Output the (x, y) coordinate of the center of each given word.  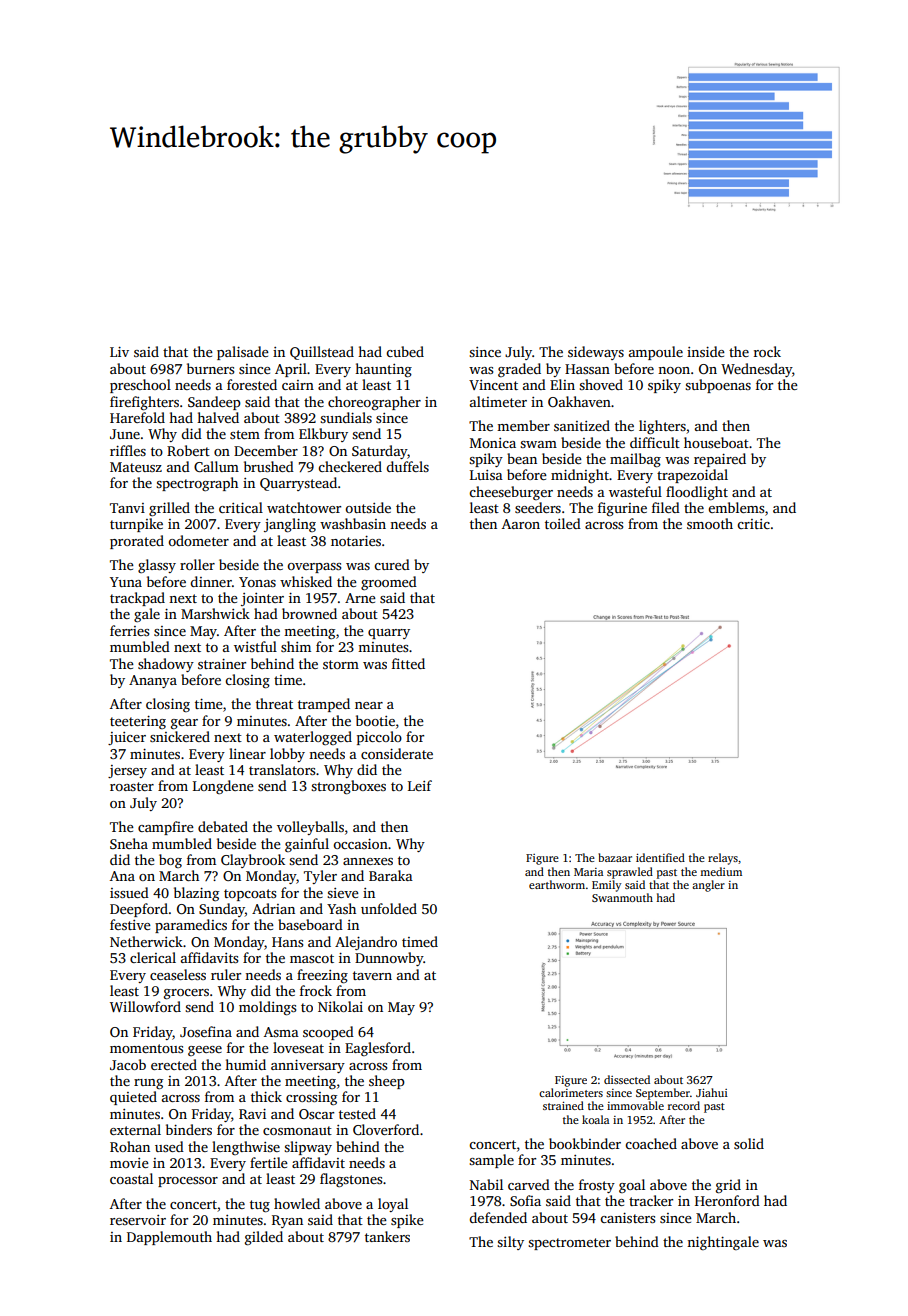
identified (660, 857)
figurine (622, 509)
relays (723, 859)
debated (223, 826)
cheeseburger (511, 493)
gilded (264, 1238)
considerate (397, 753)
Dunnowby (389, 959)
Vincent (493, 385)
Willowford (145, 1006)
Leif (420, 785)
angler (708, 886)
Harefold (137, 417)
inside (706, 351)
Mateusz (136, 467)
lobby (287, 755)
